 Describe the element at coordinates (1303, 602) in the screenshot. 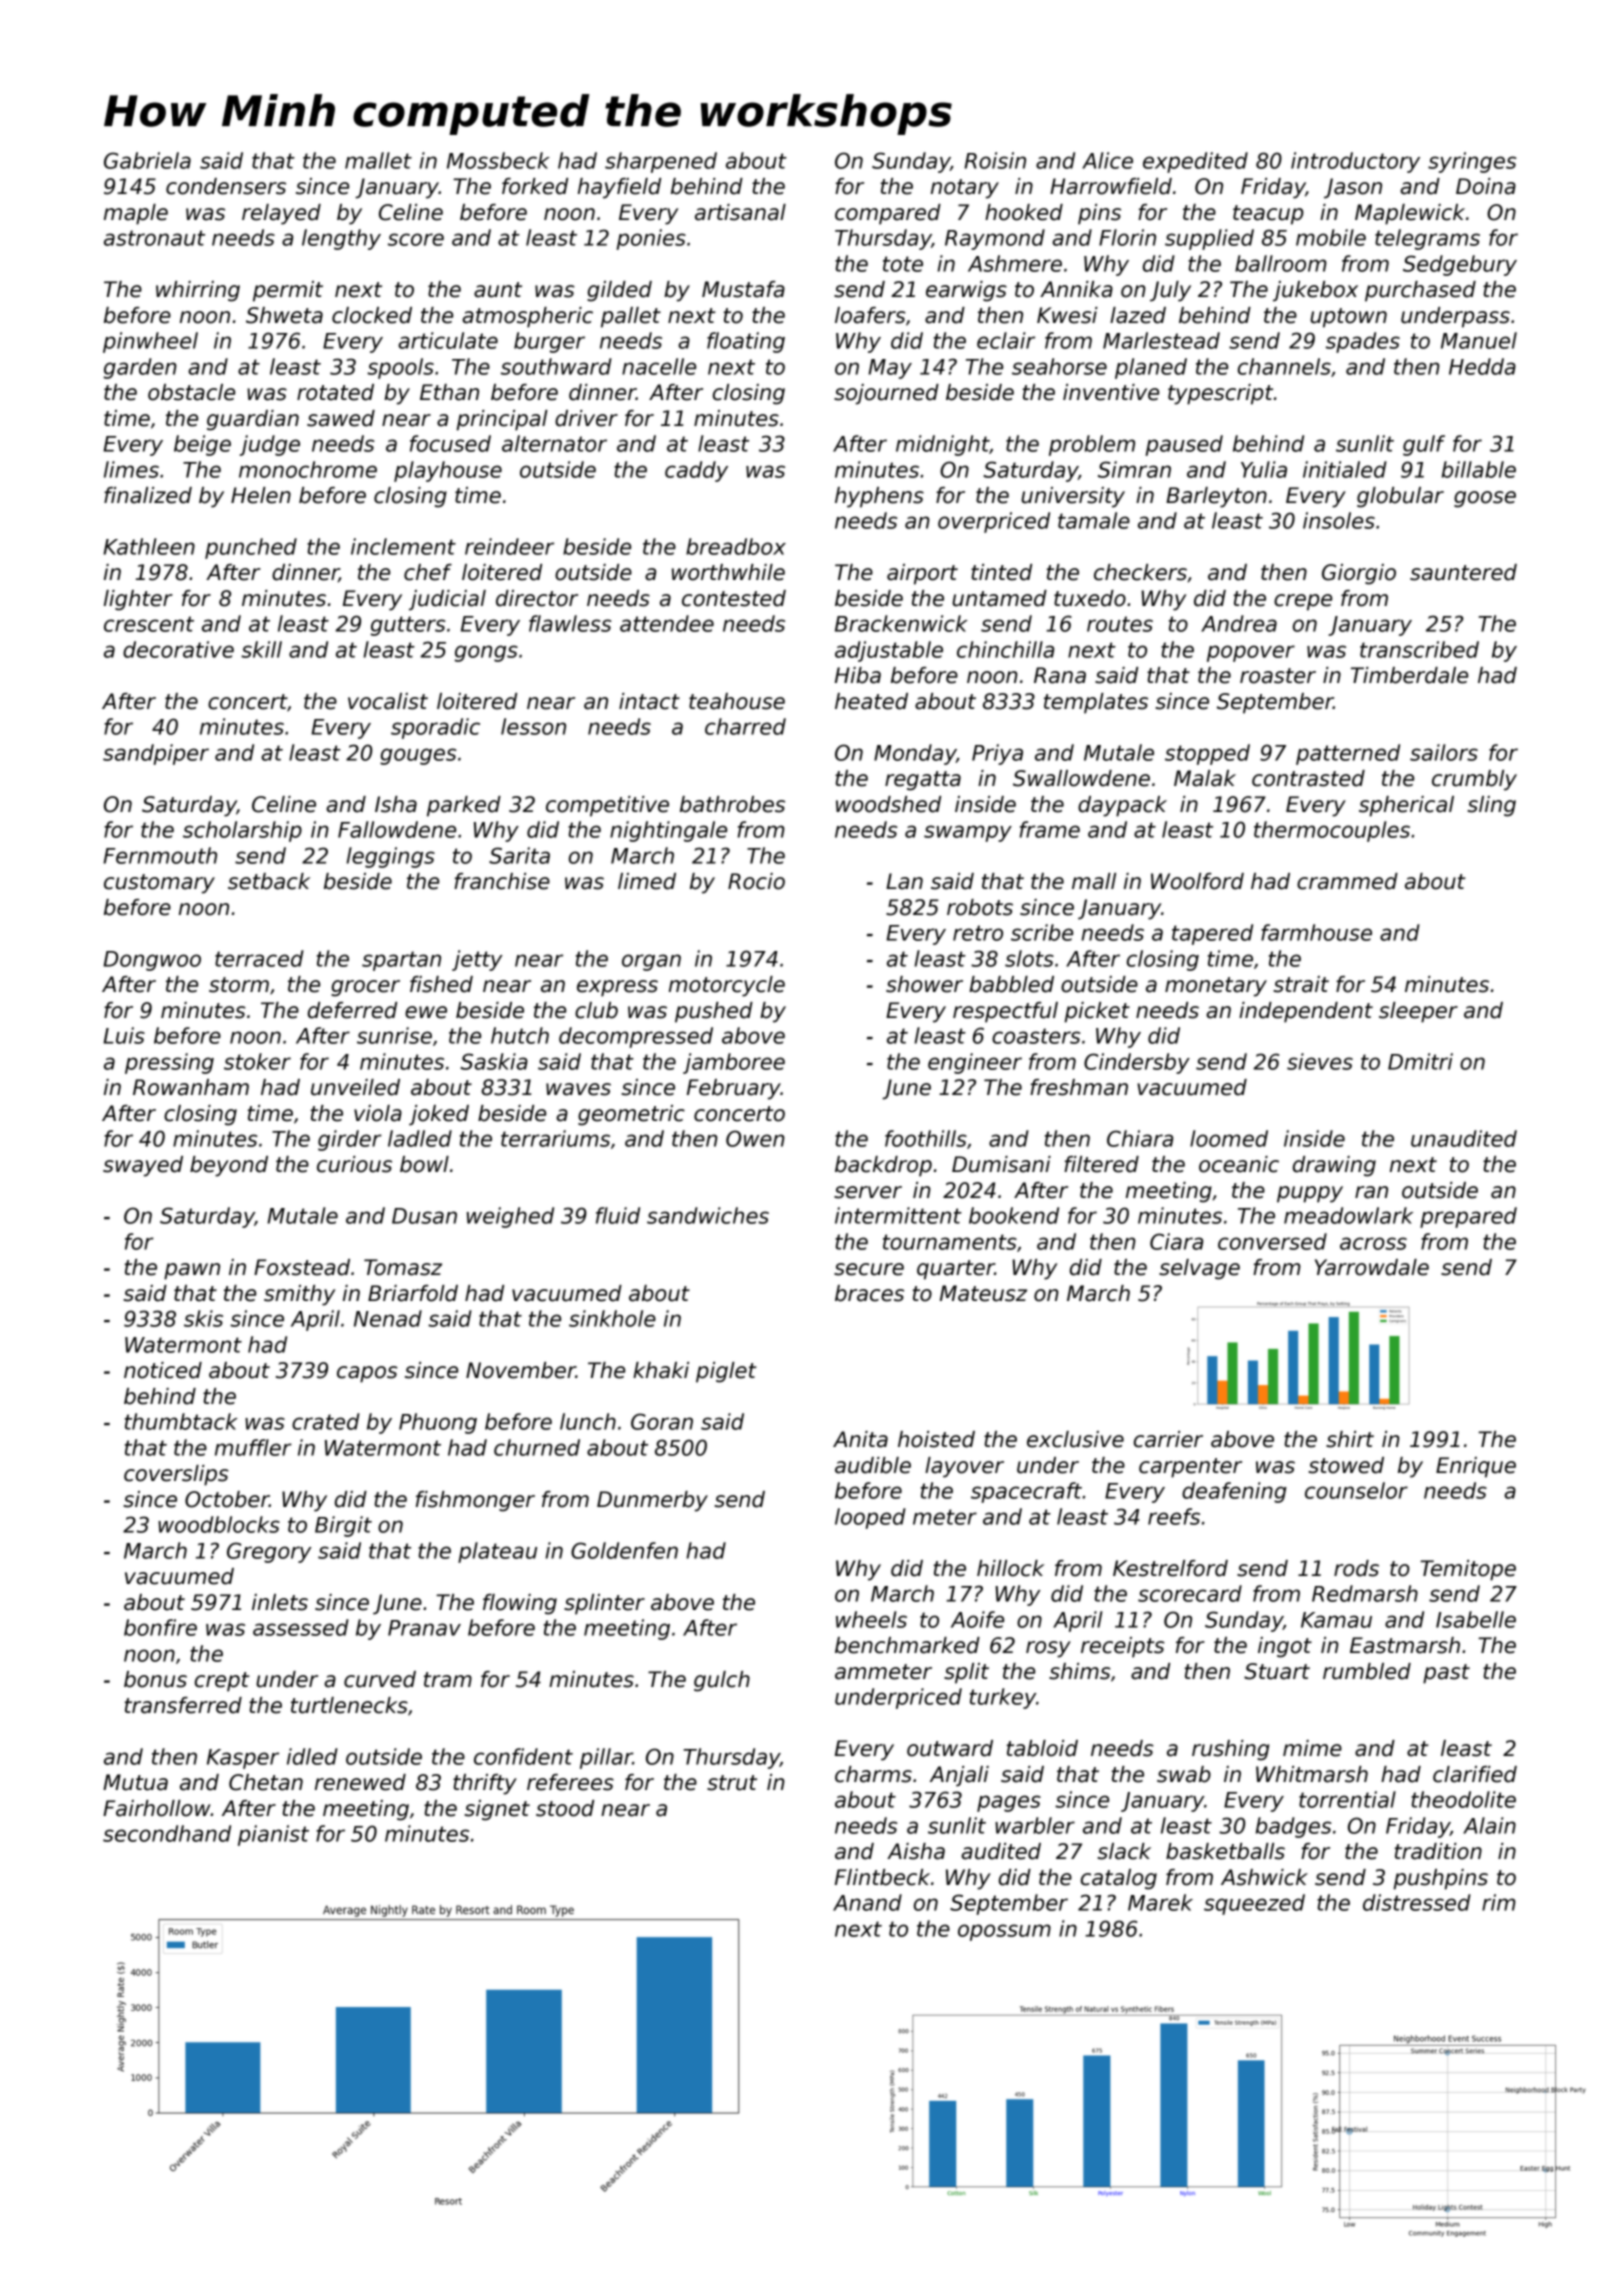

I see `crepe` at that location.
